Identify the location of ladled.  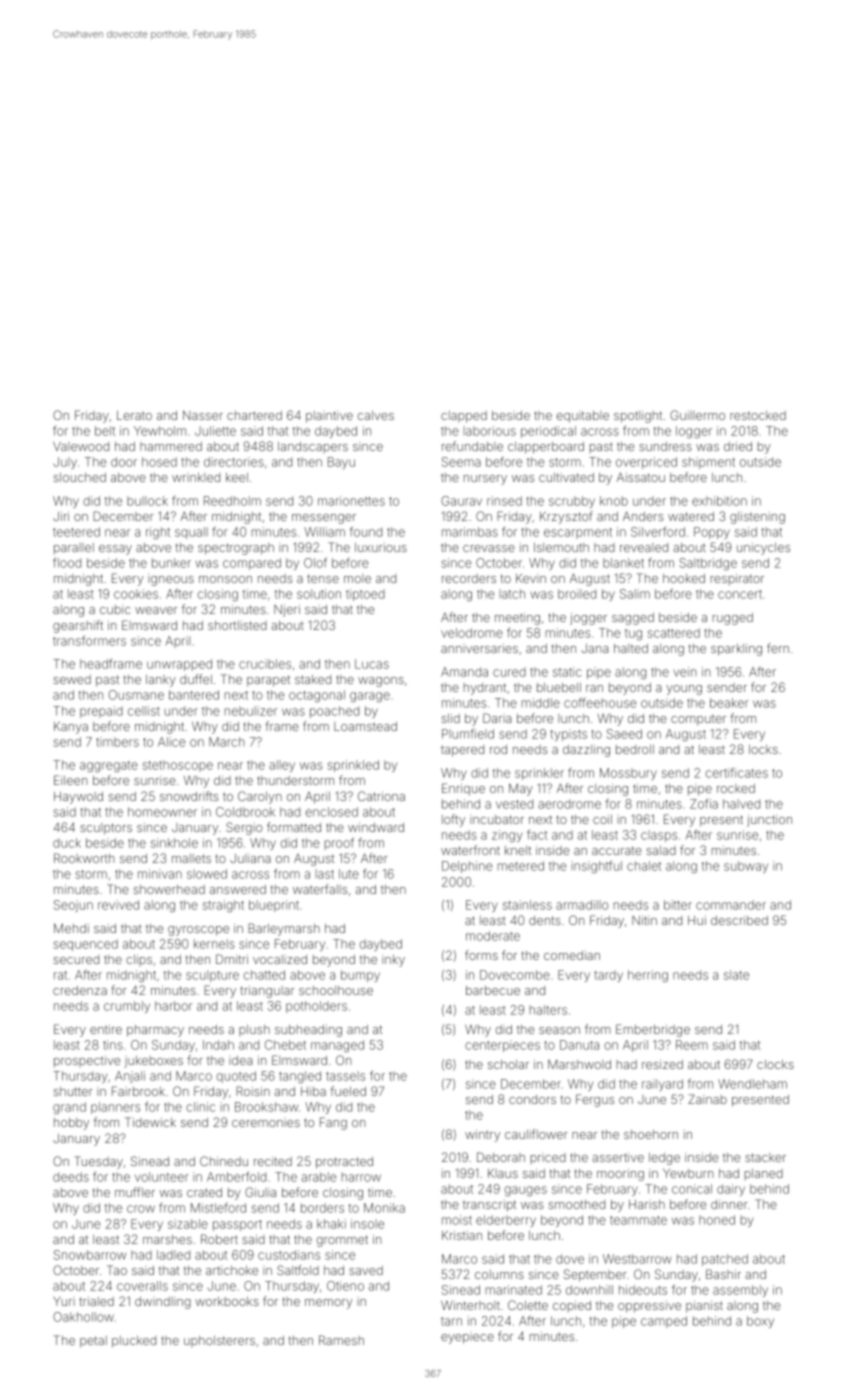
(173, 1255).
